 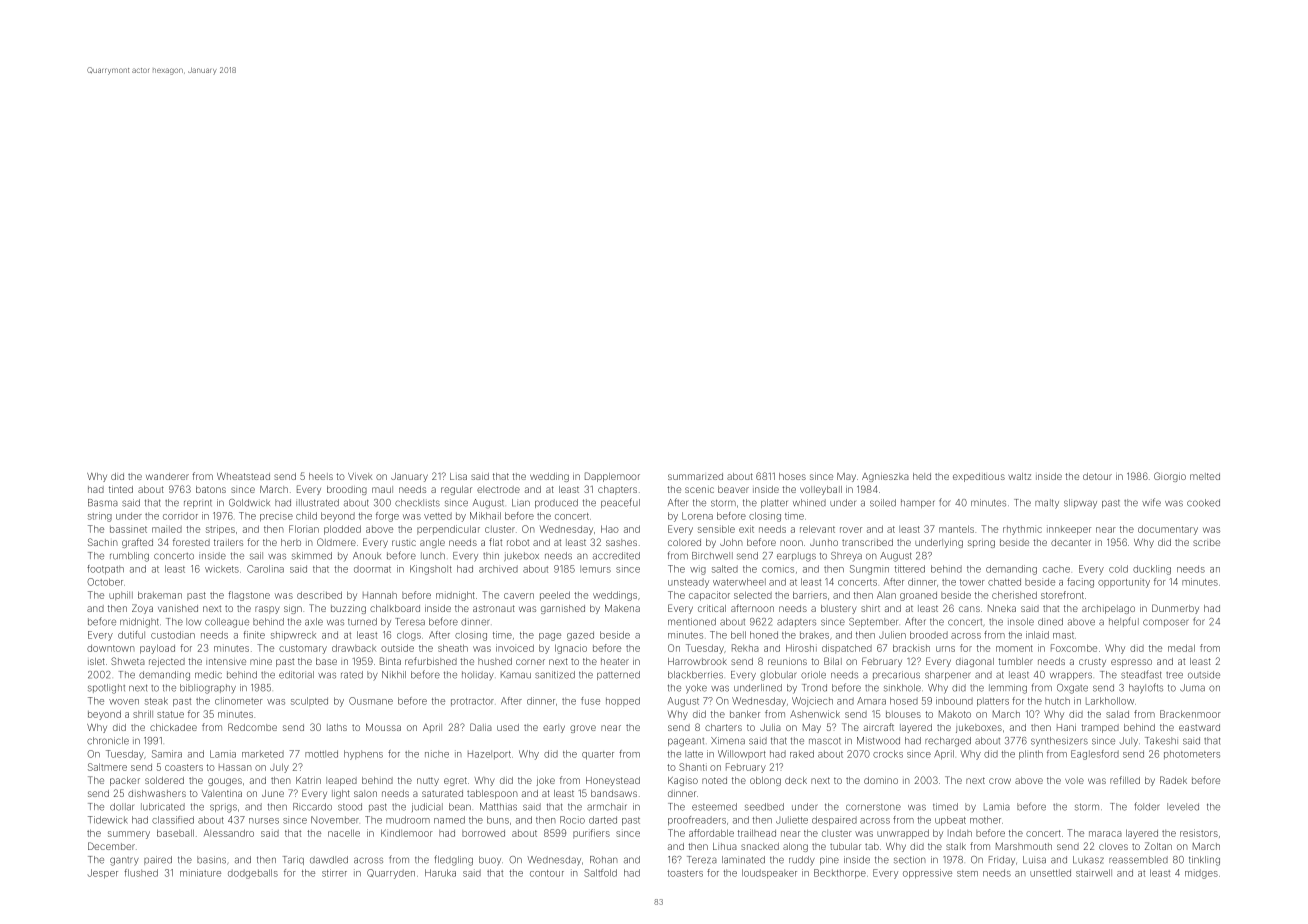 What do you see at coordinates (380, 595) in the screenshot?
I see `Hannah` at bounding box center [380, 595].
